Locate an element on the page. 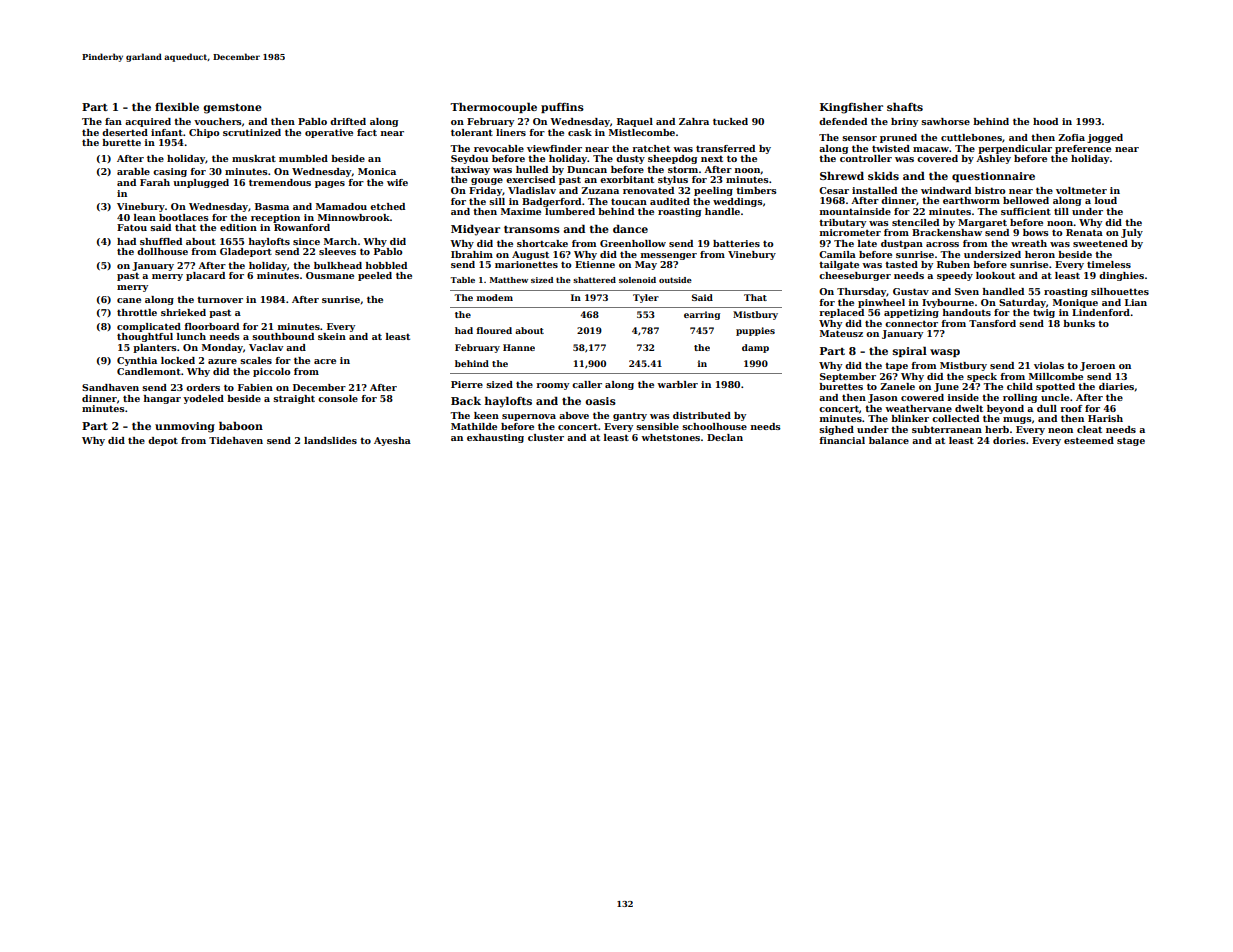 This document has height=952, width=1233. puffins is located at coordinates (562, 108).
